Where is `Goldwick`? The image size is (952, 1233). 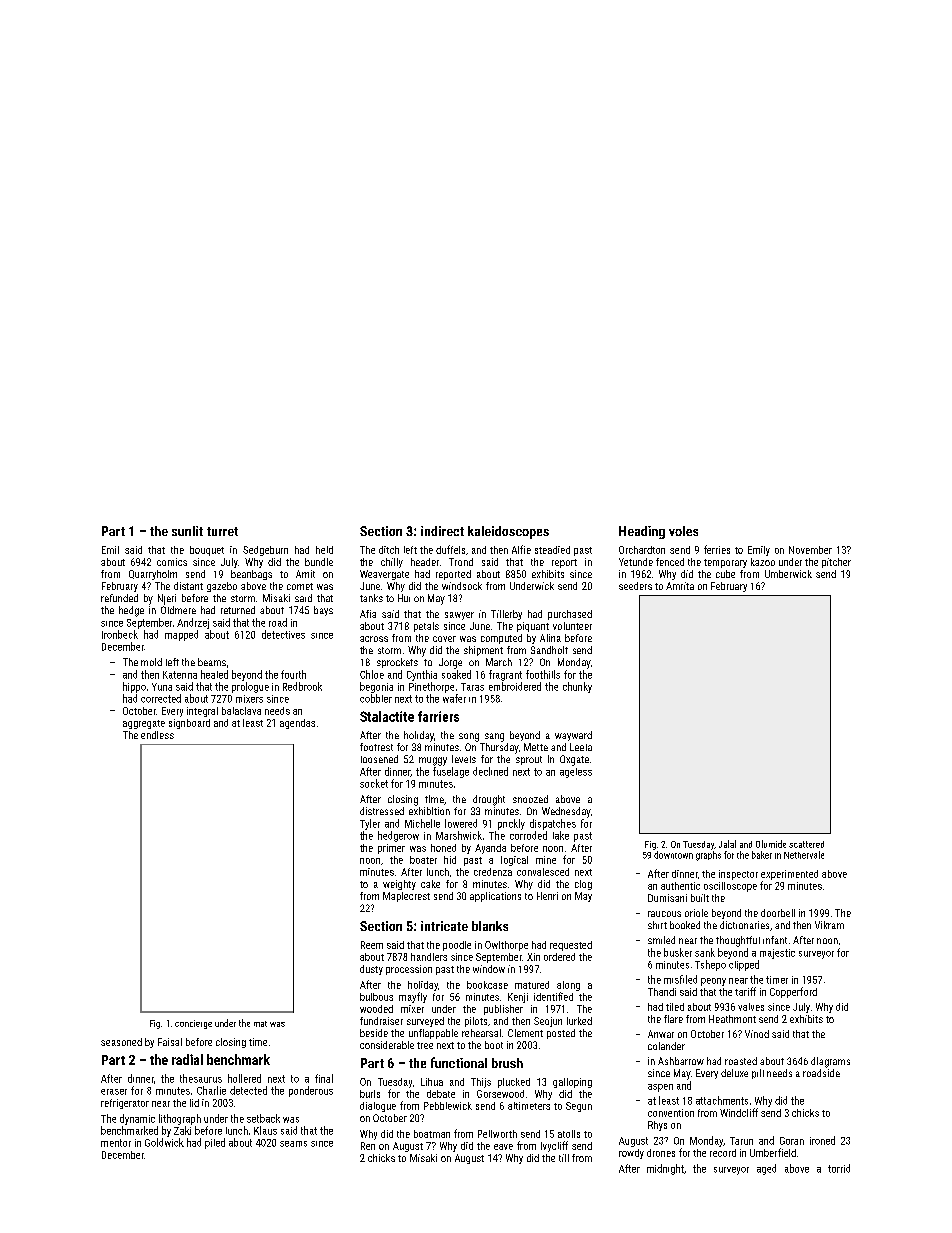 Goldwick is located at coordinates (164, 1142).
